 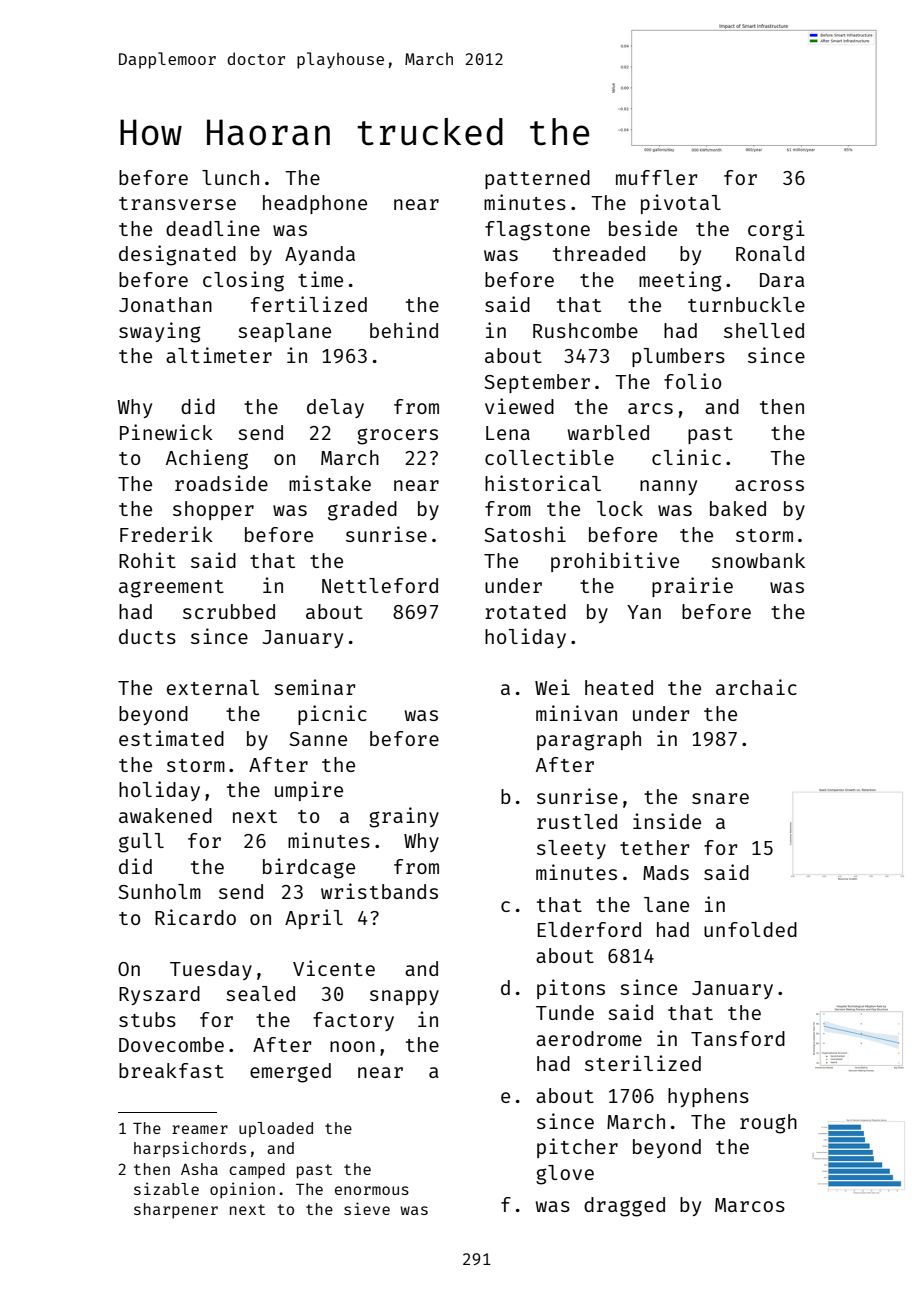 I want to click on beside, so click(x=643, y=228).
